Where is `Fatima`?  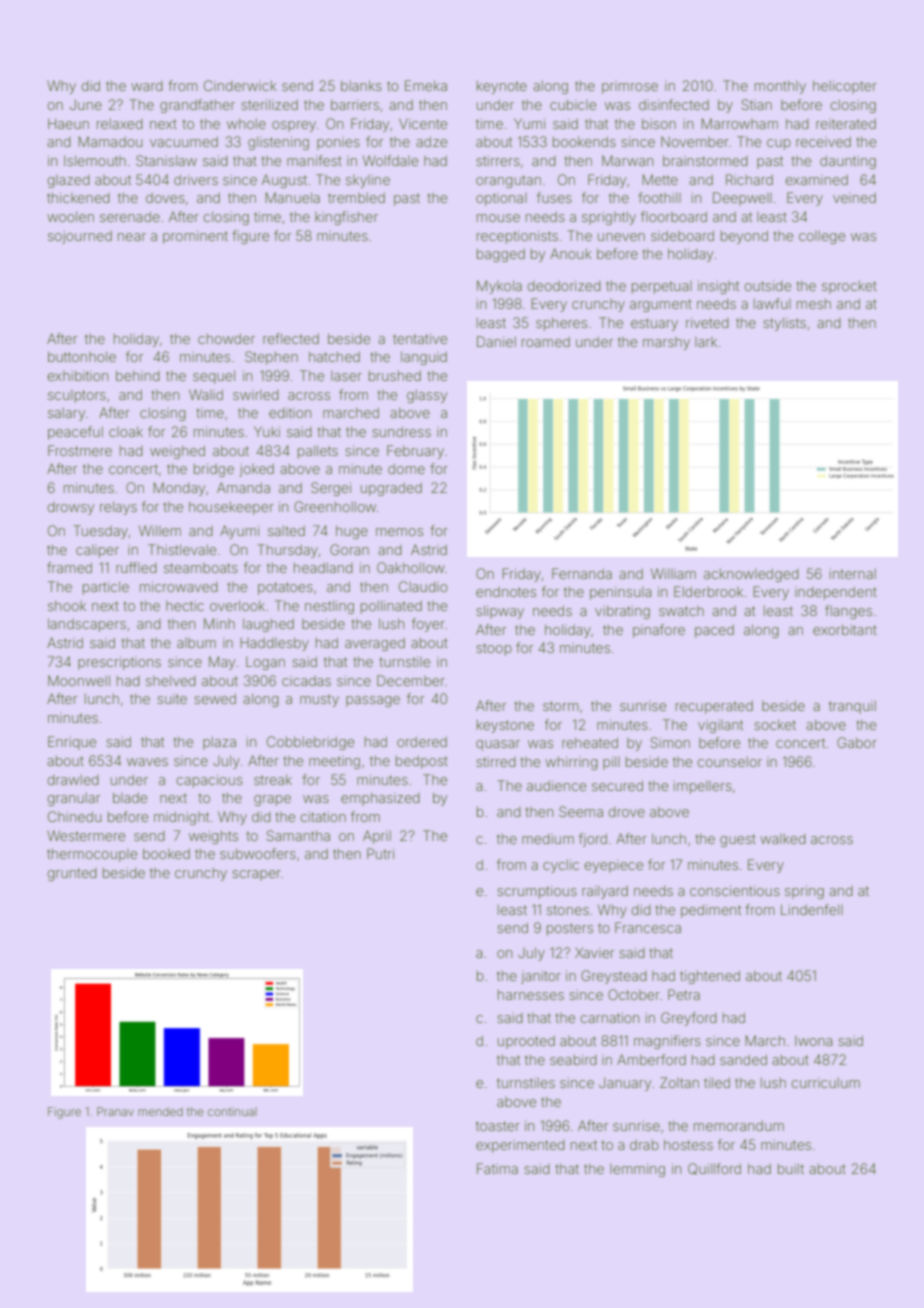 Fatima is located at coordinates (497, 1168).
